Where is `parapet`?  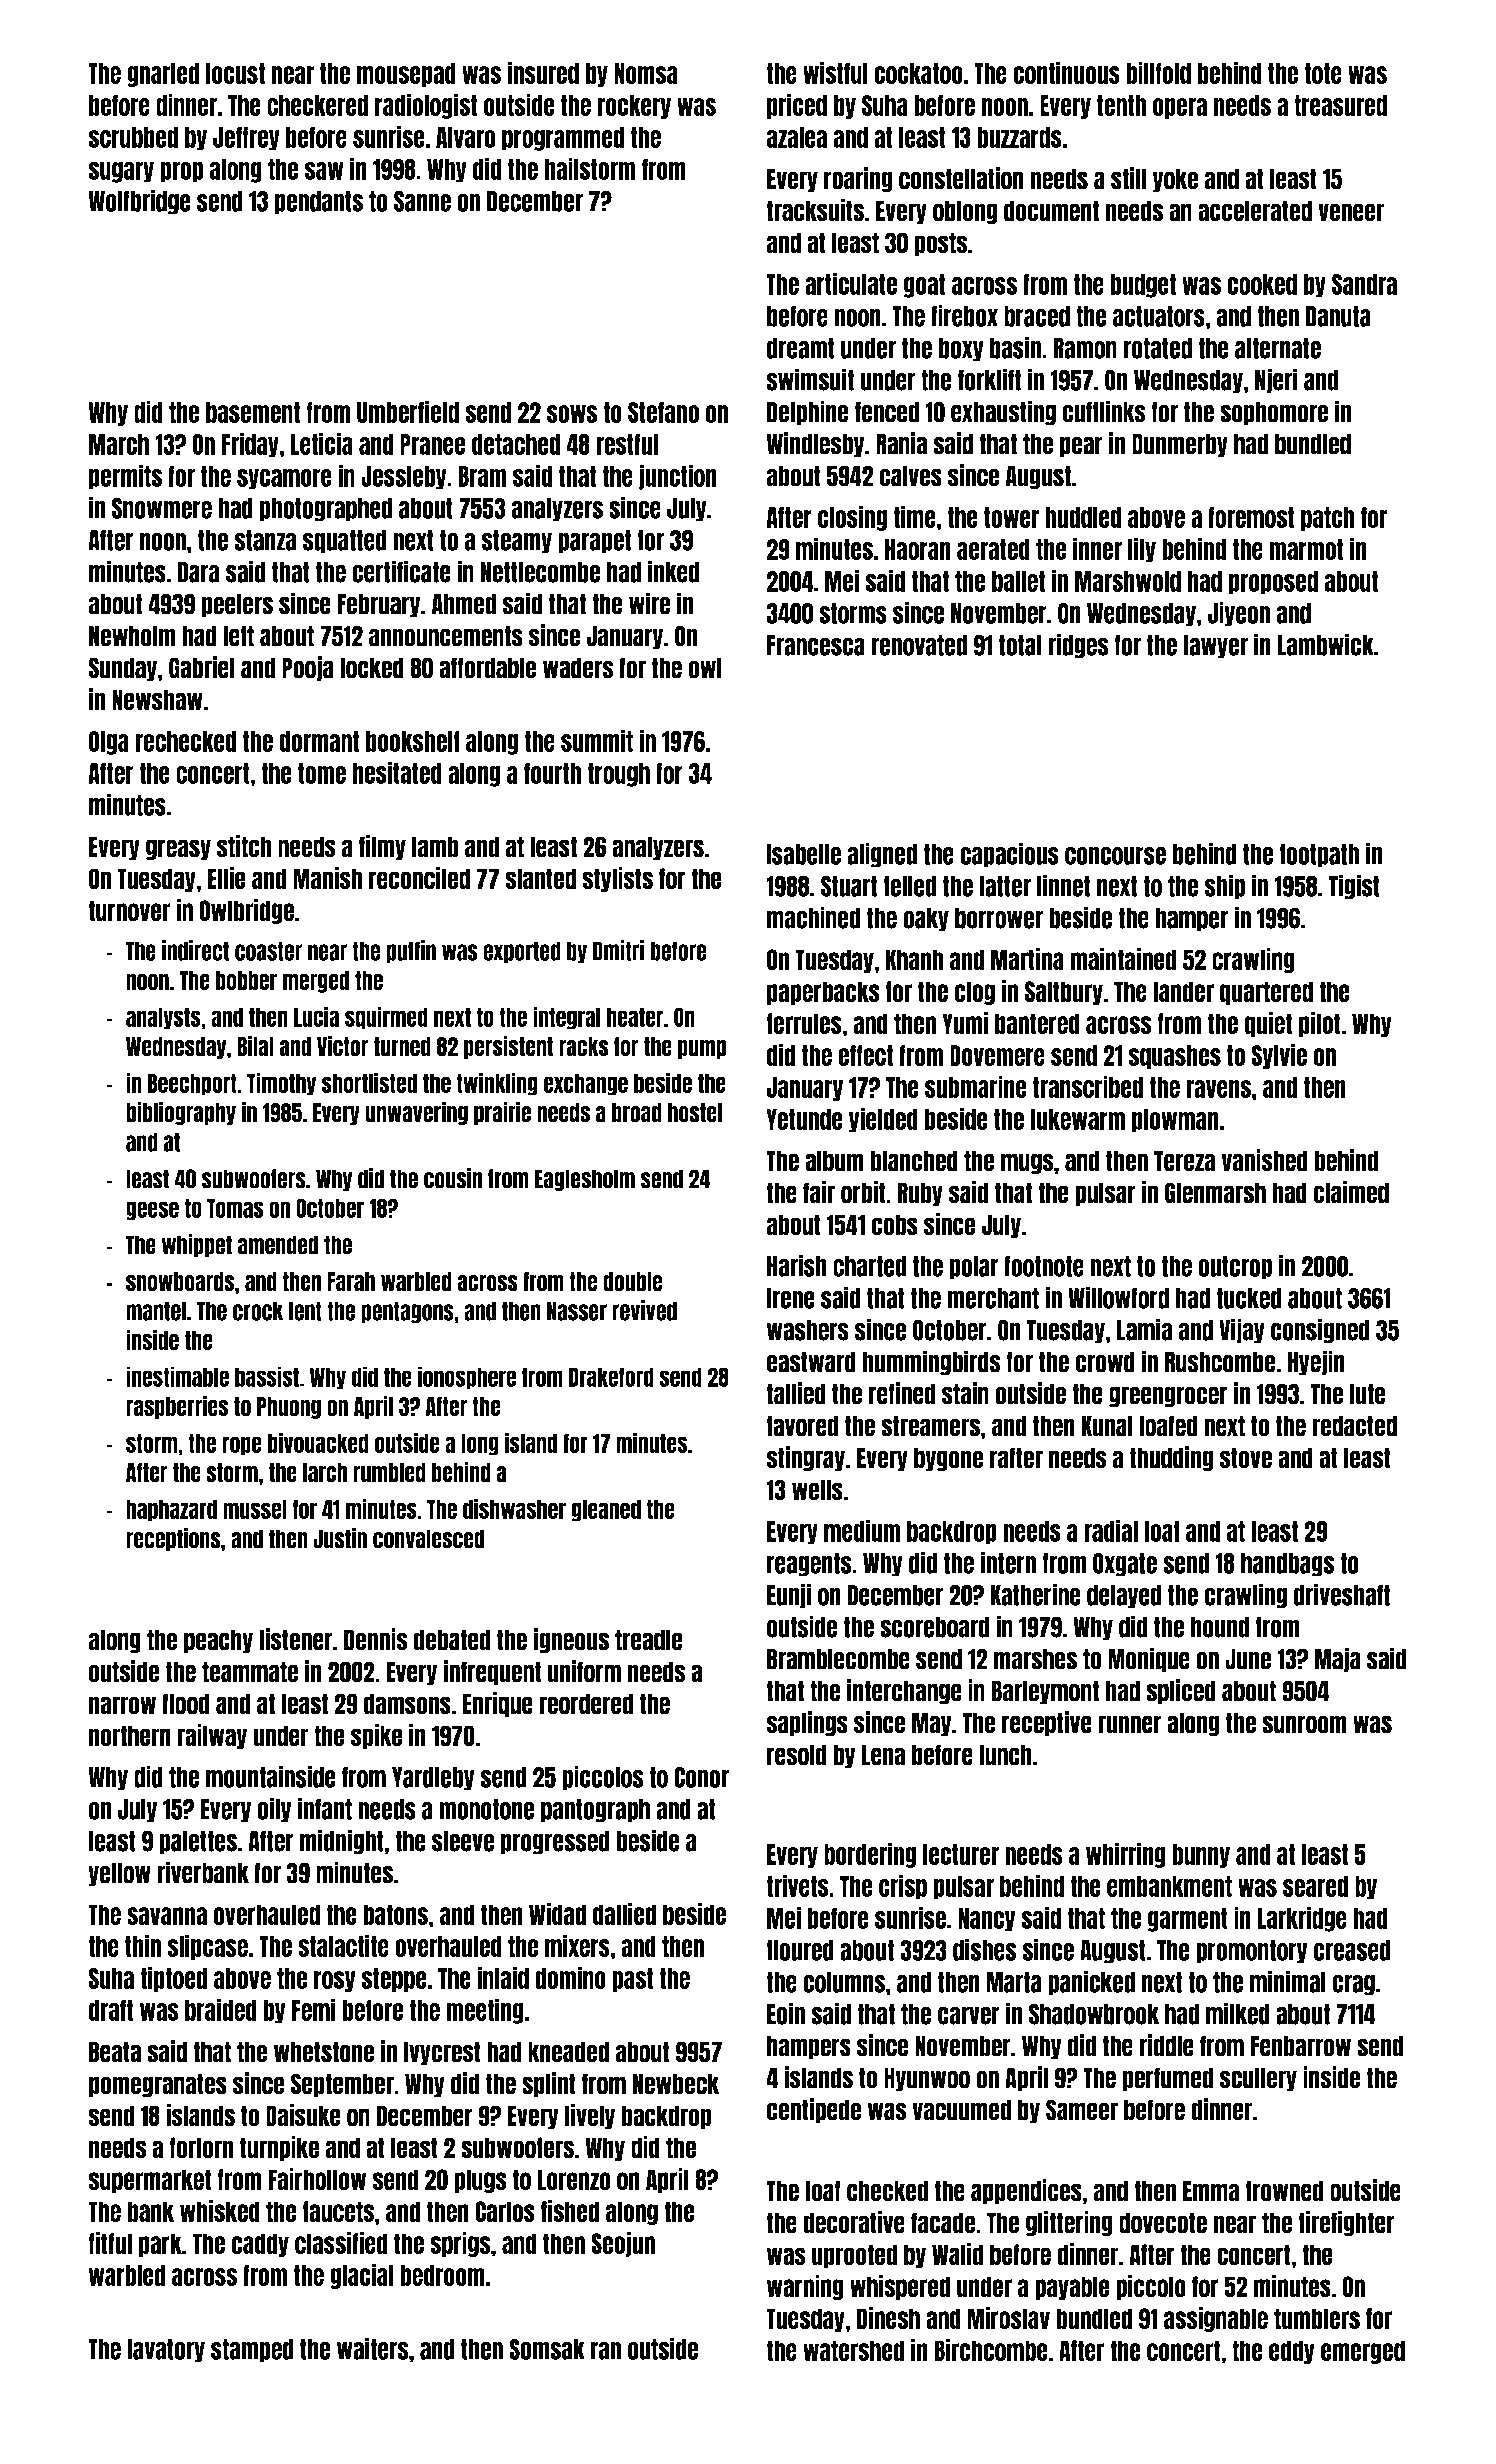
parapet is located at coordinates (595, 542).
